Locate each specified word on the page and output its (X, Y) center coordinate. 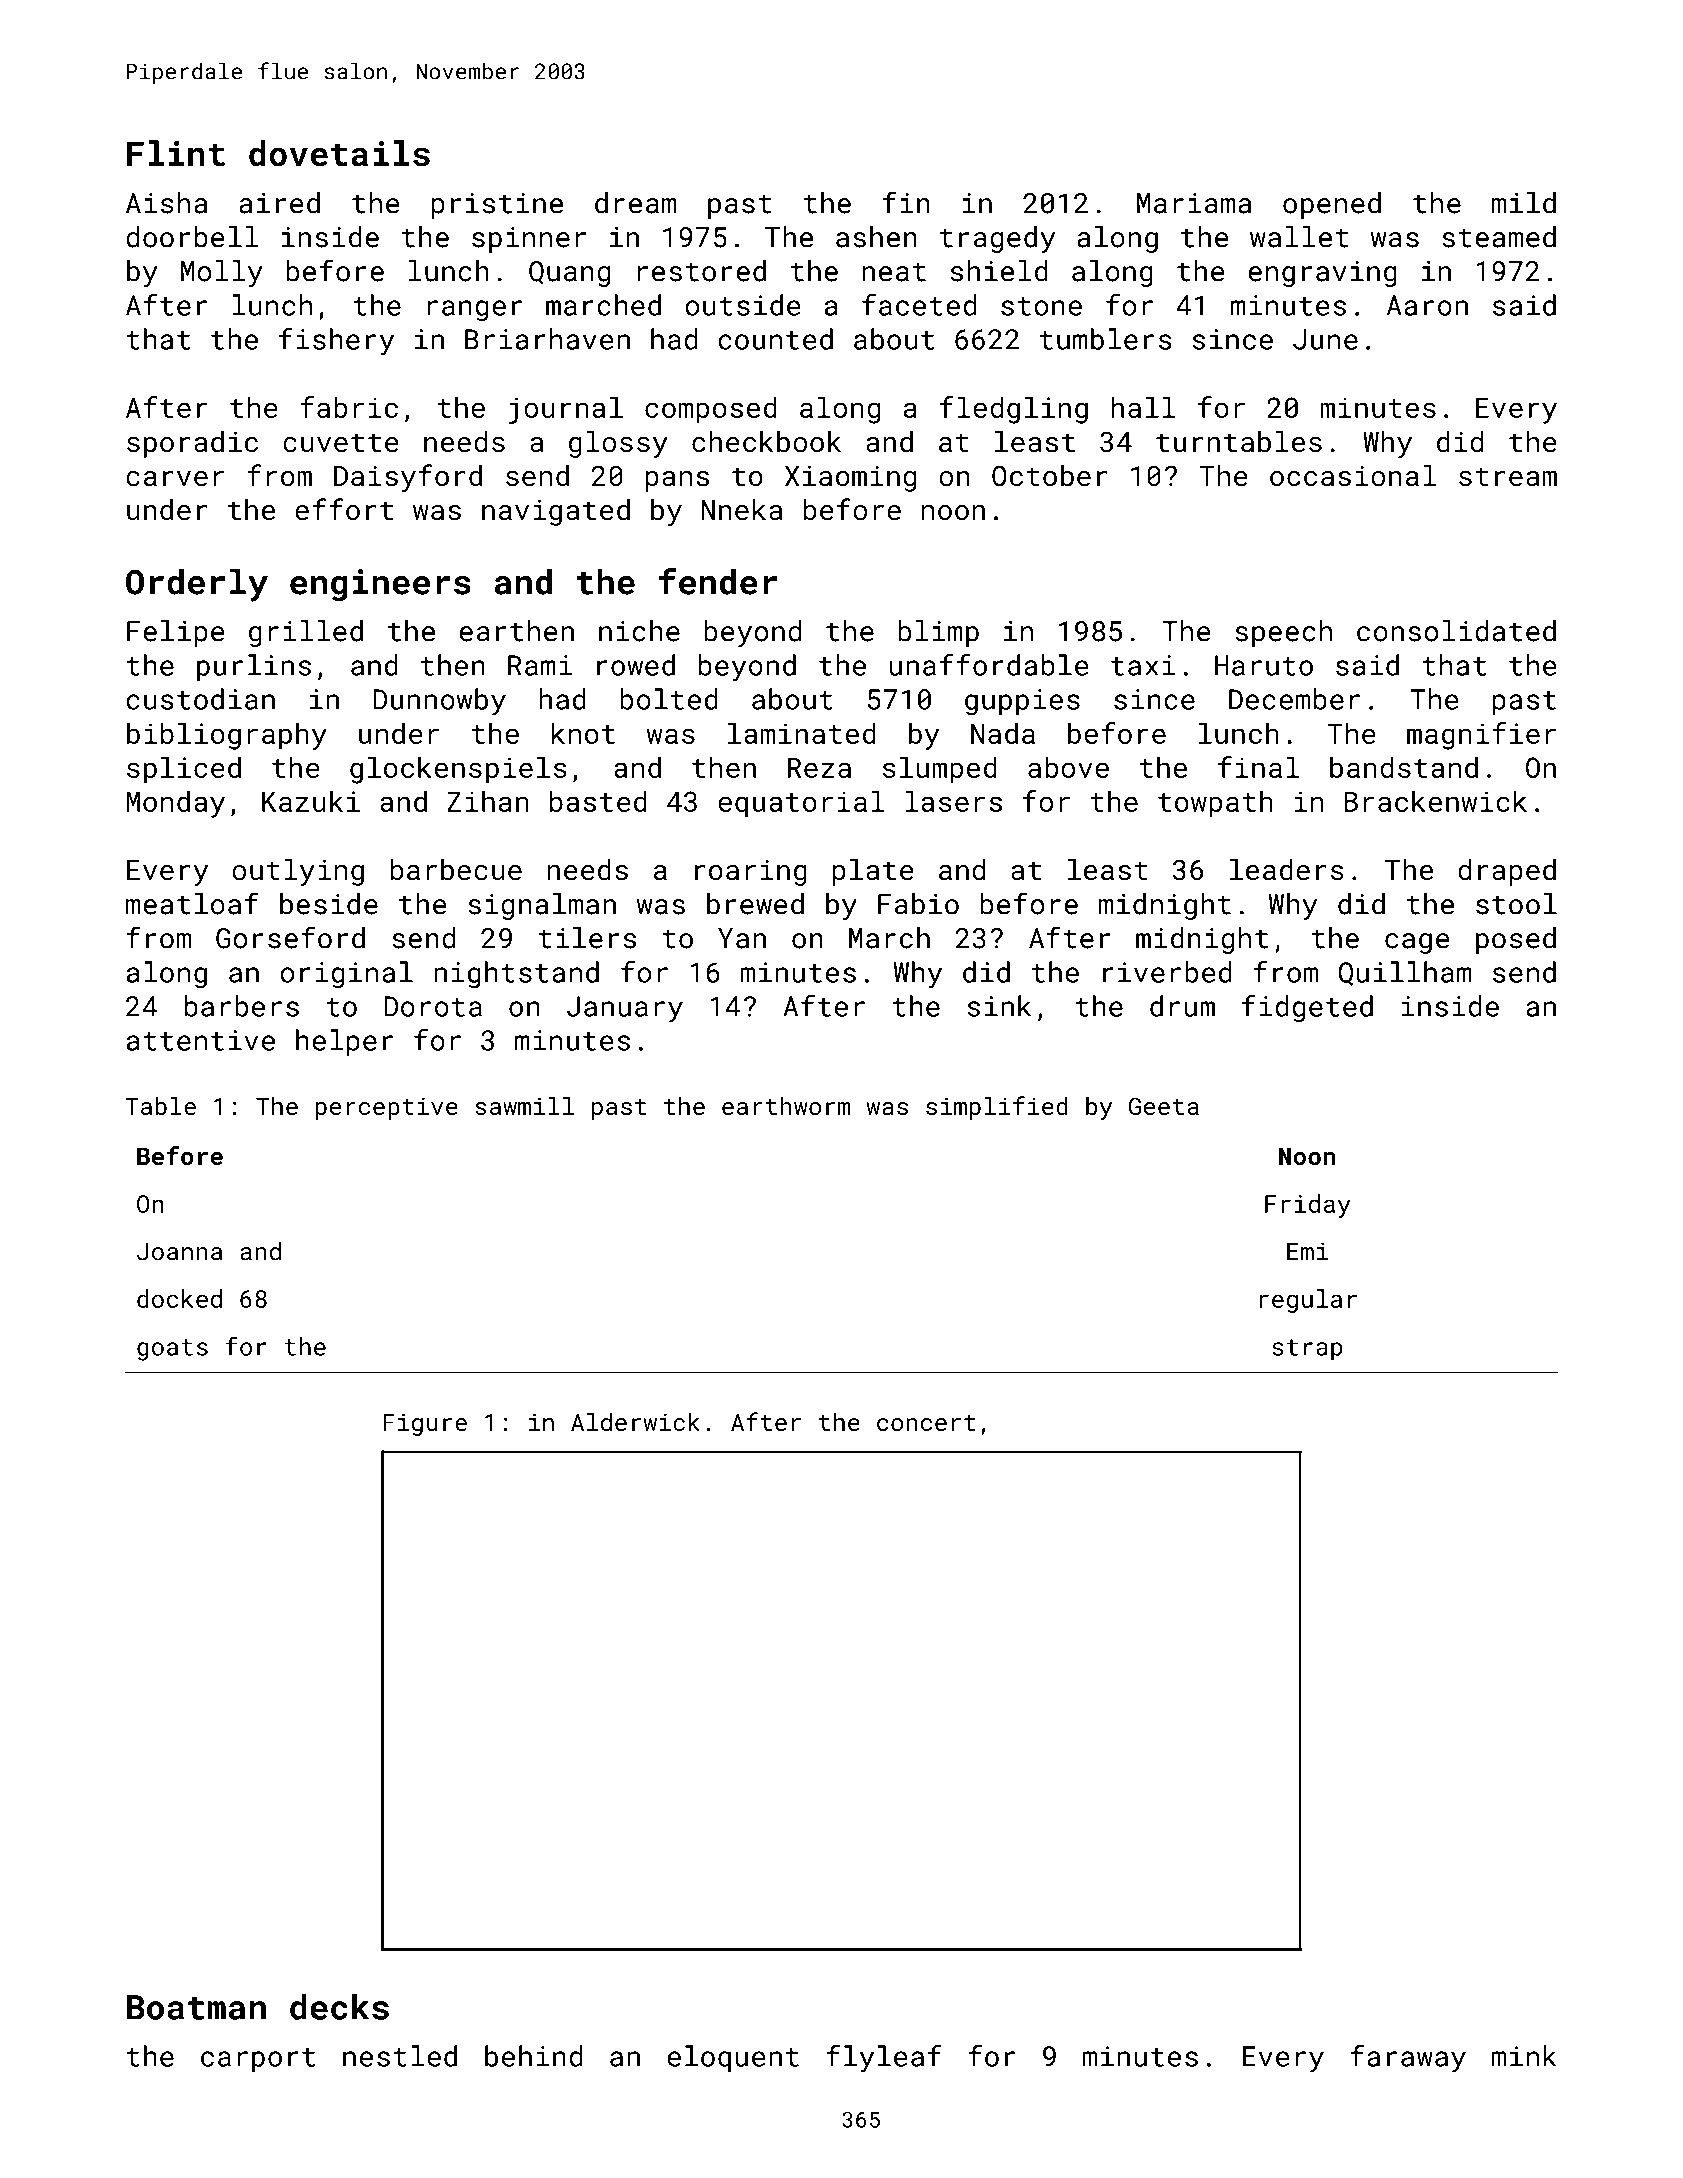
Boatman (196, 2007)
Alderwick (635, 1422)
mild (1524, 203)
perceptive (387, 1108)
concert (926, 1423)
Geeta (1164, 1106)
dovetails (339, 153)
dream (636, 203)
